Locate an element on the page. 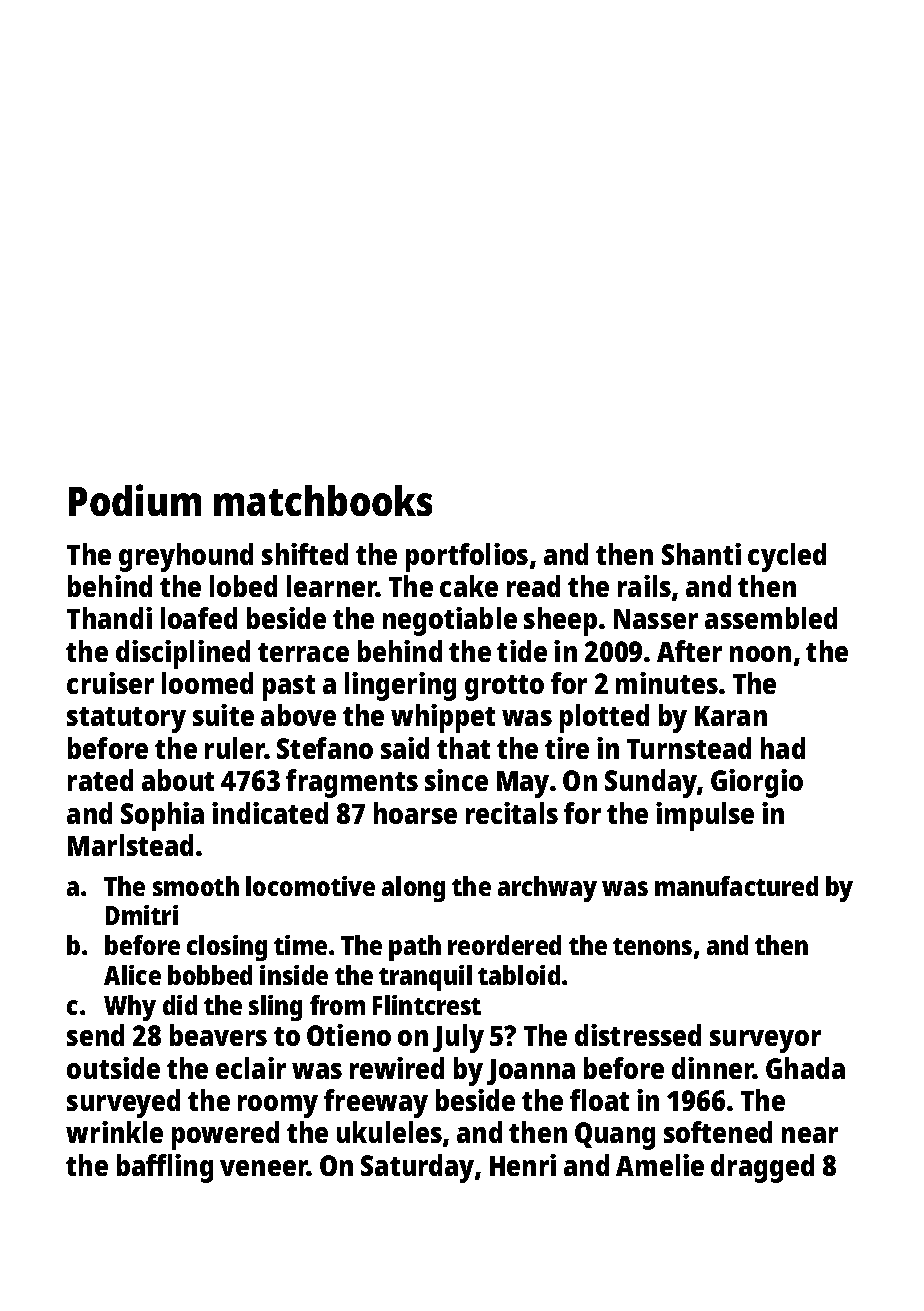  dragged is located at coordinates (762, 1168).
